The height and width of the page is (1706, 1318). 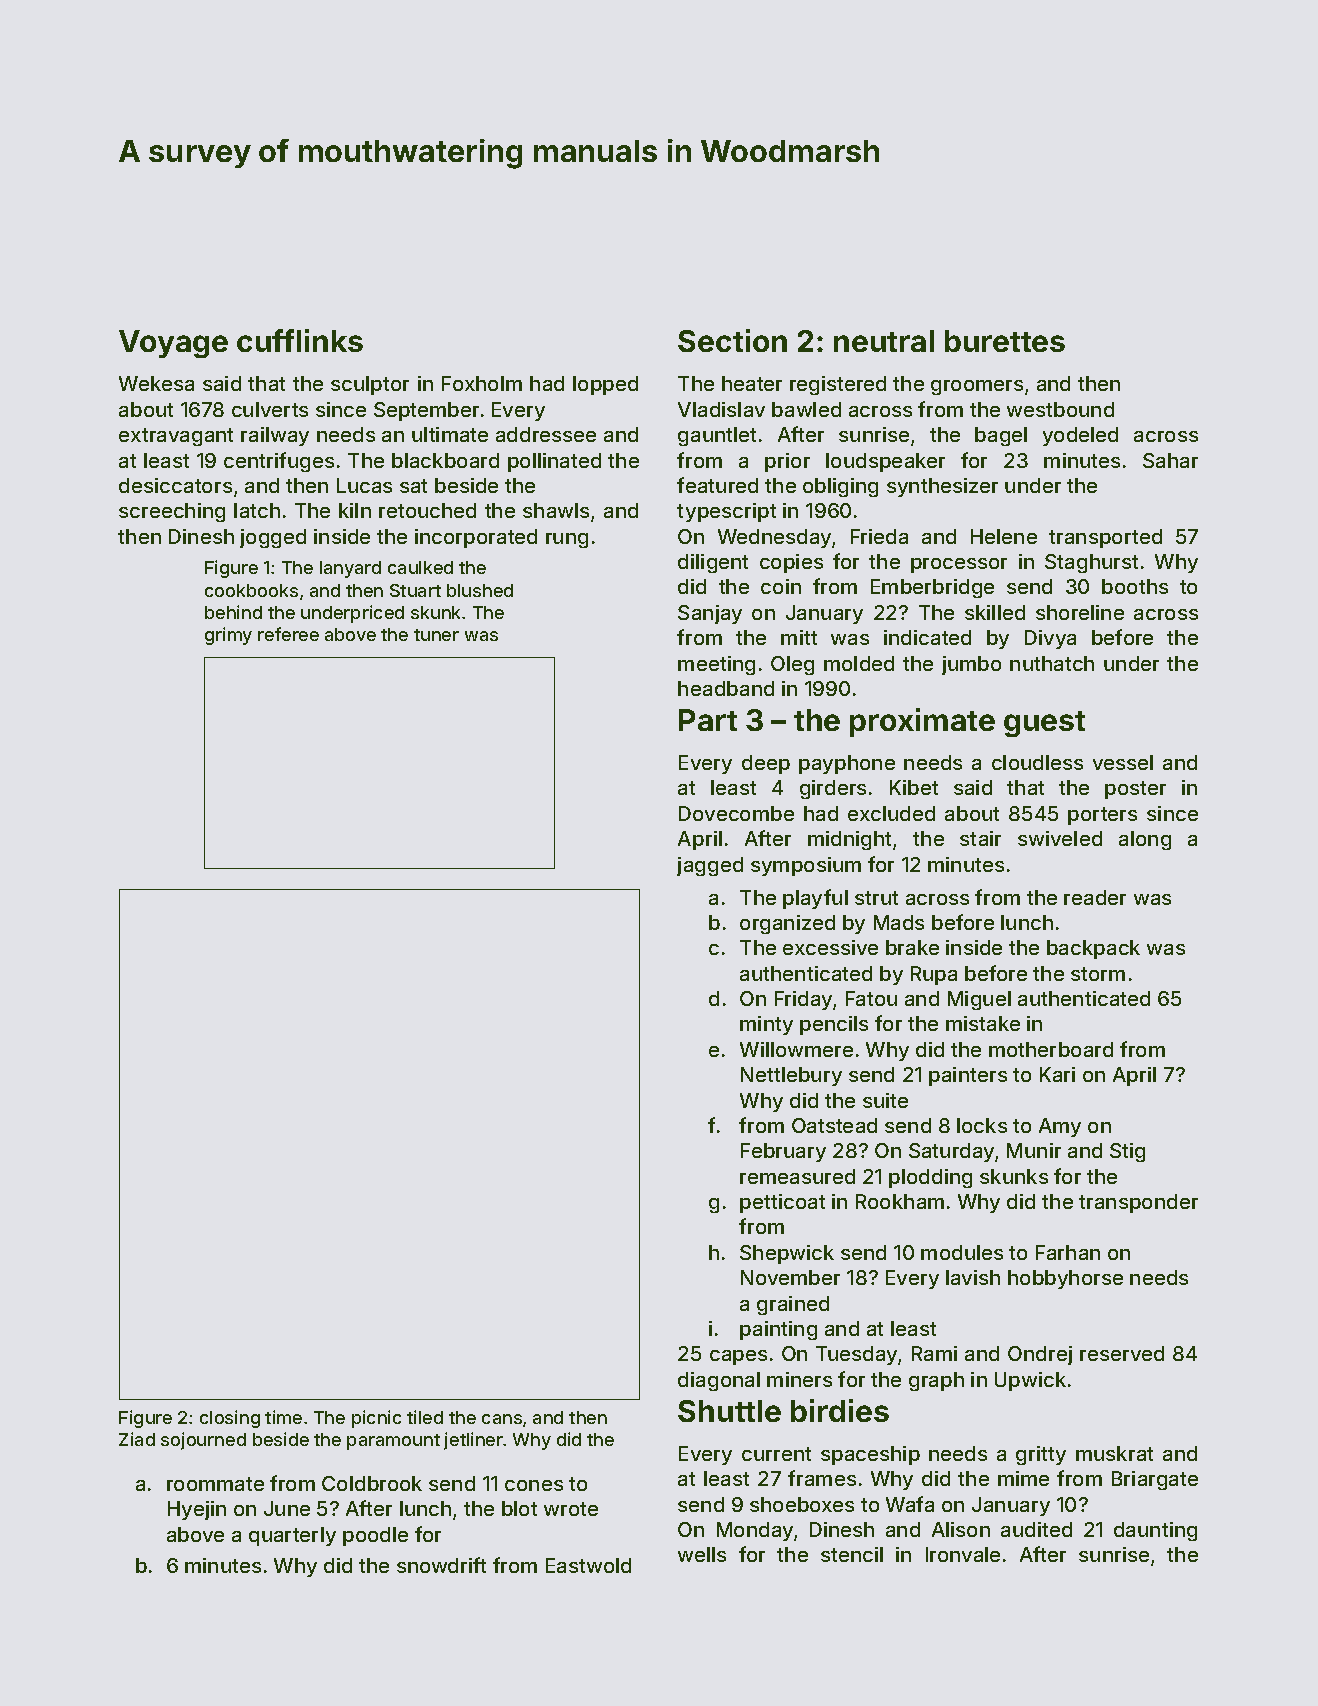 What do you see at coordinates (1023, 1478) in the page?
I see `mime` at bounding box center [1023, 1478].
